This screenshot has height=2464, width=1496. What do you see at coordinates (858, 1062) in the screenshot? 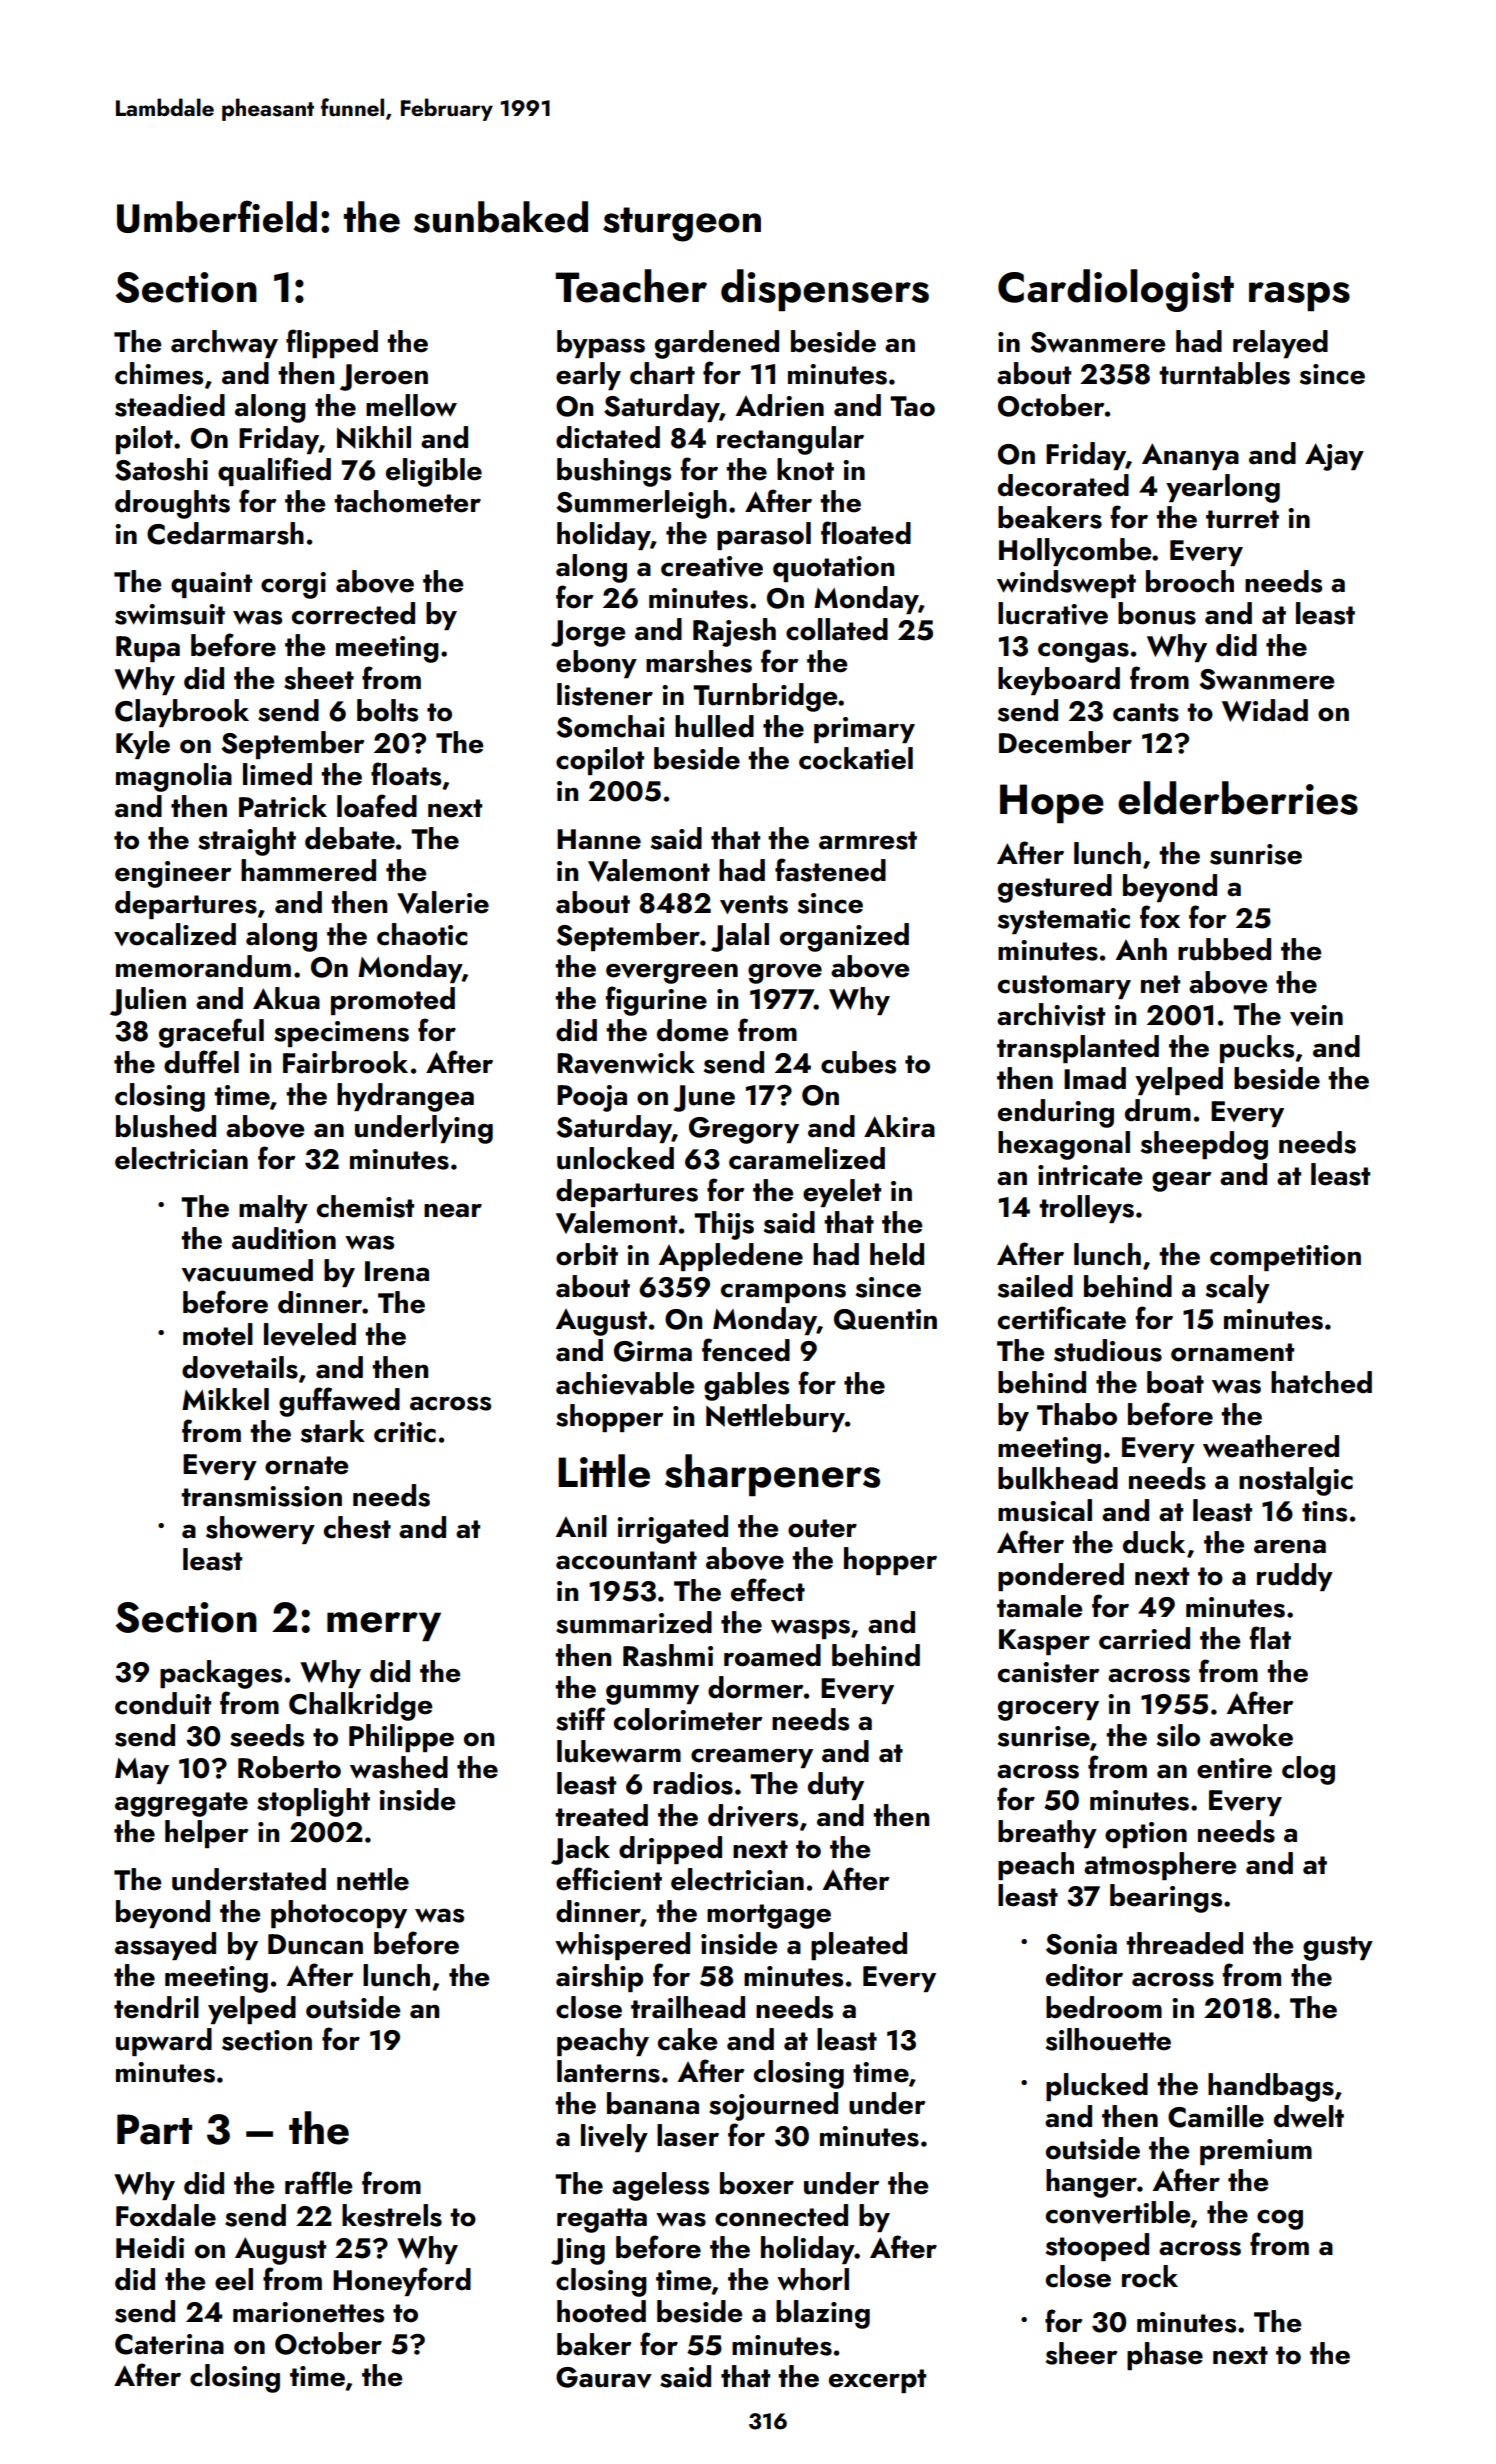
I see `cubes` at bounding box center [858, 1062].
